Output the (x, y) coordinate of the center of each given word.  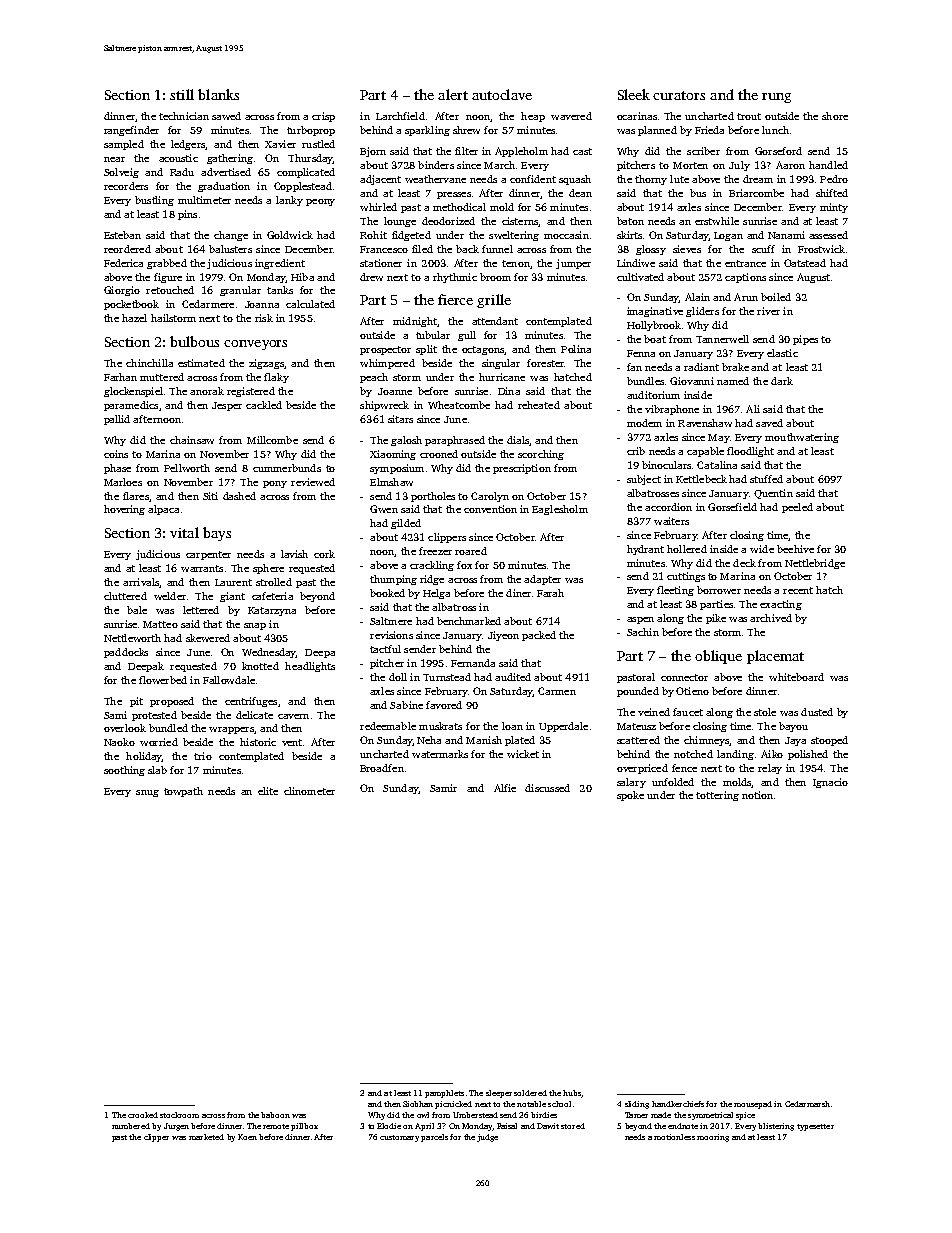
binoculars (666, 465)
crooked (143, 1115)
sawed (226, 116)
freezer (435, 551)
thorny (651, 180)
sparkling (427, 131)
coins (116, 454)
